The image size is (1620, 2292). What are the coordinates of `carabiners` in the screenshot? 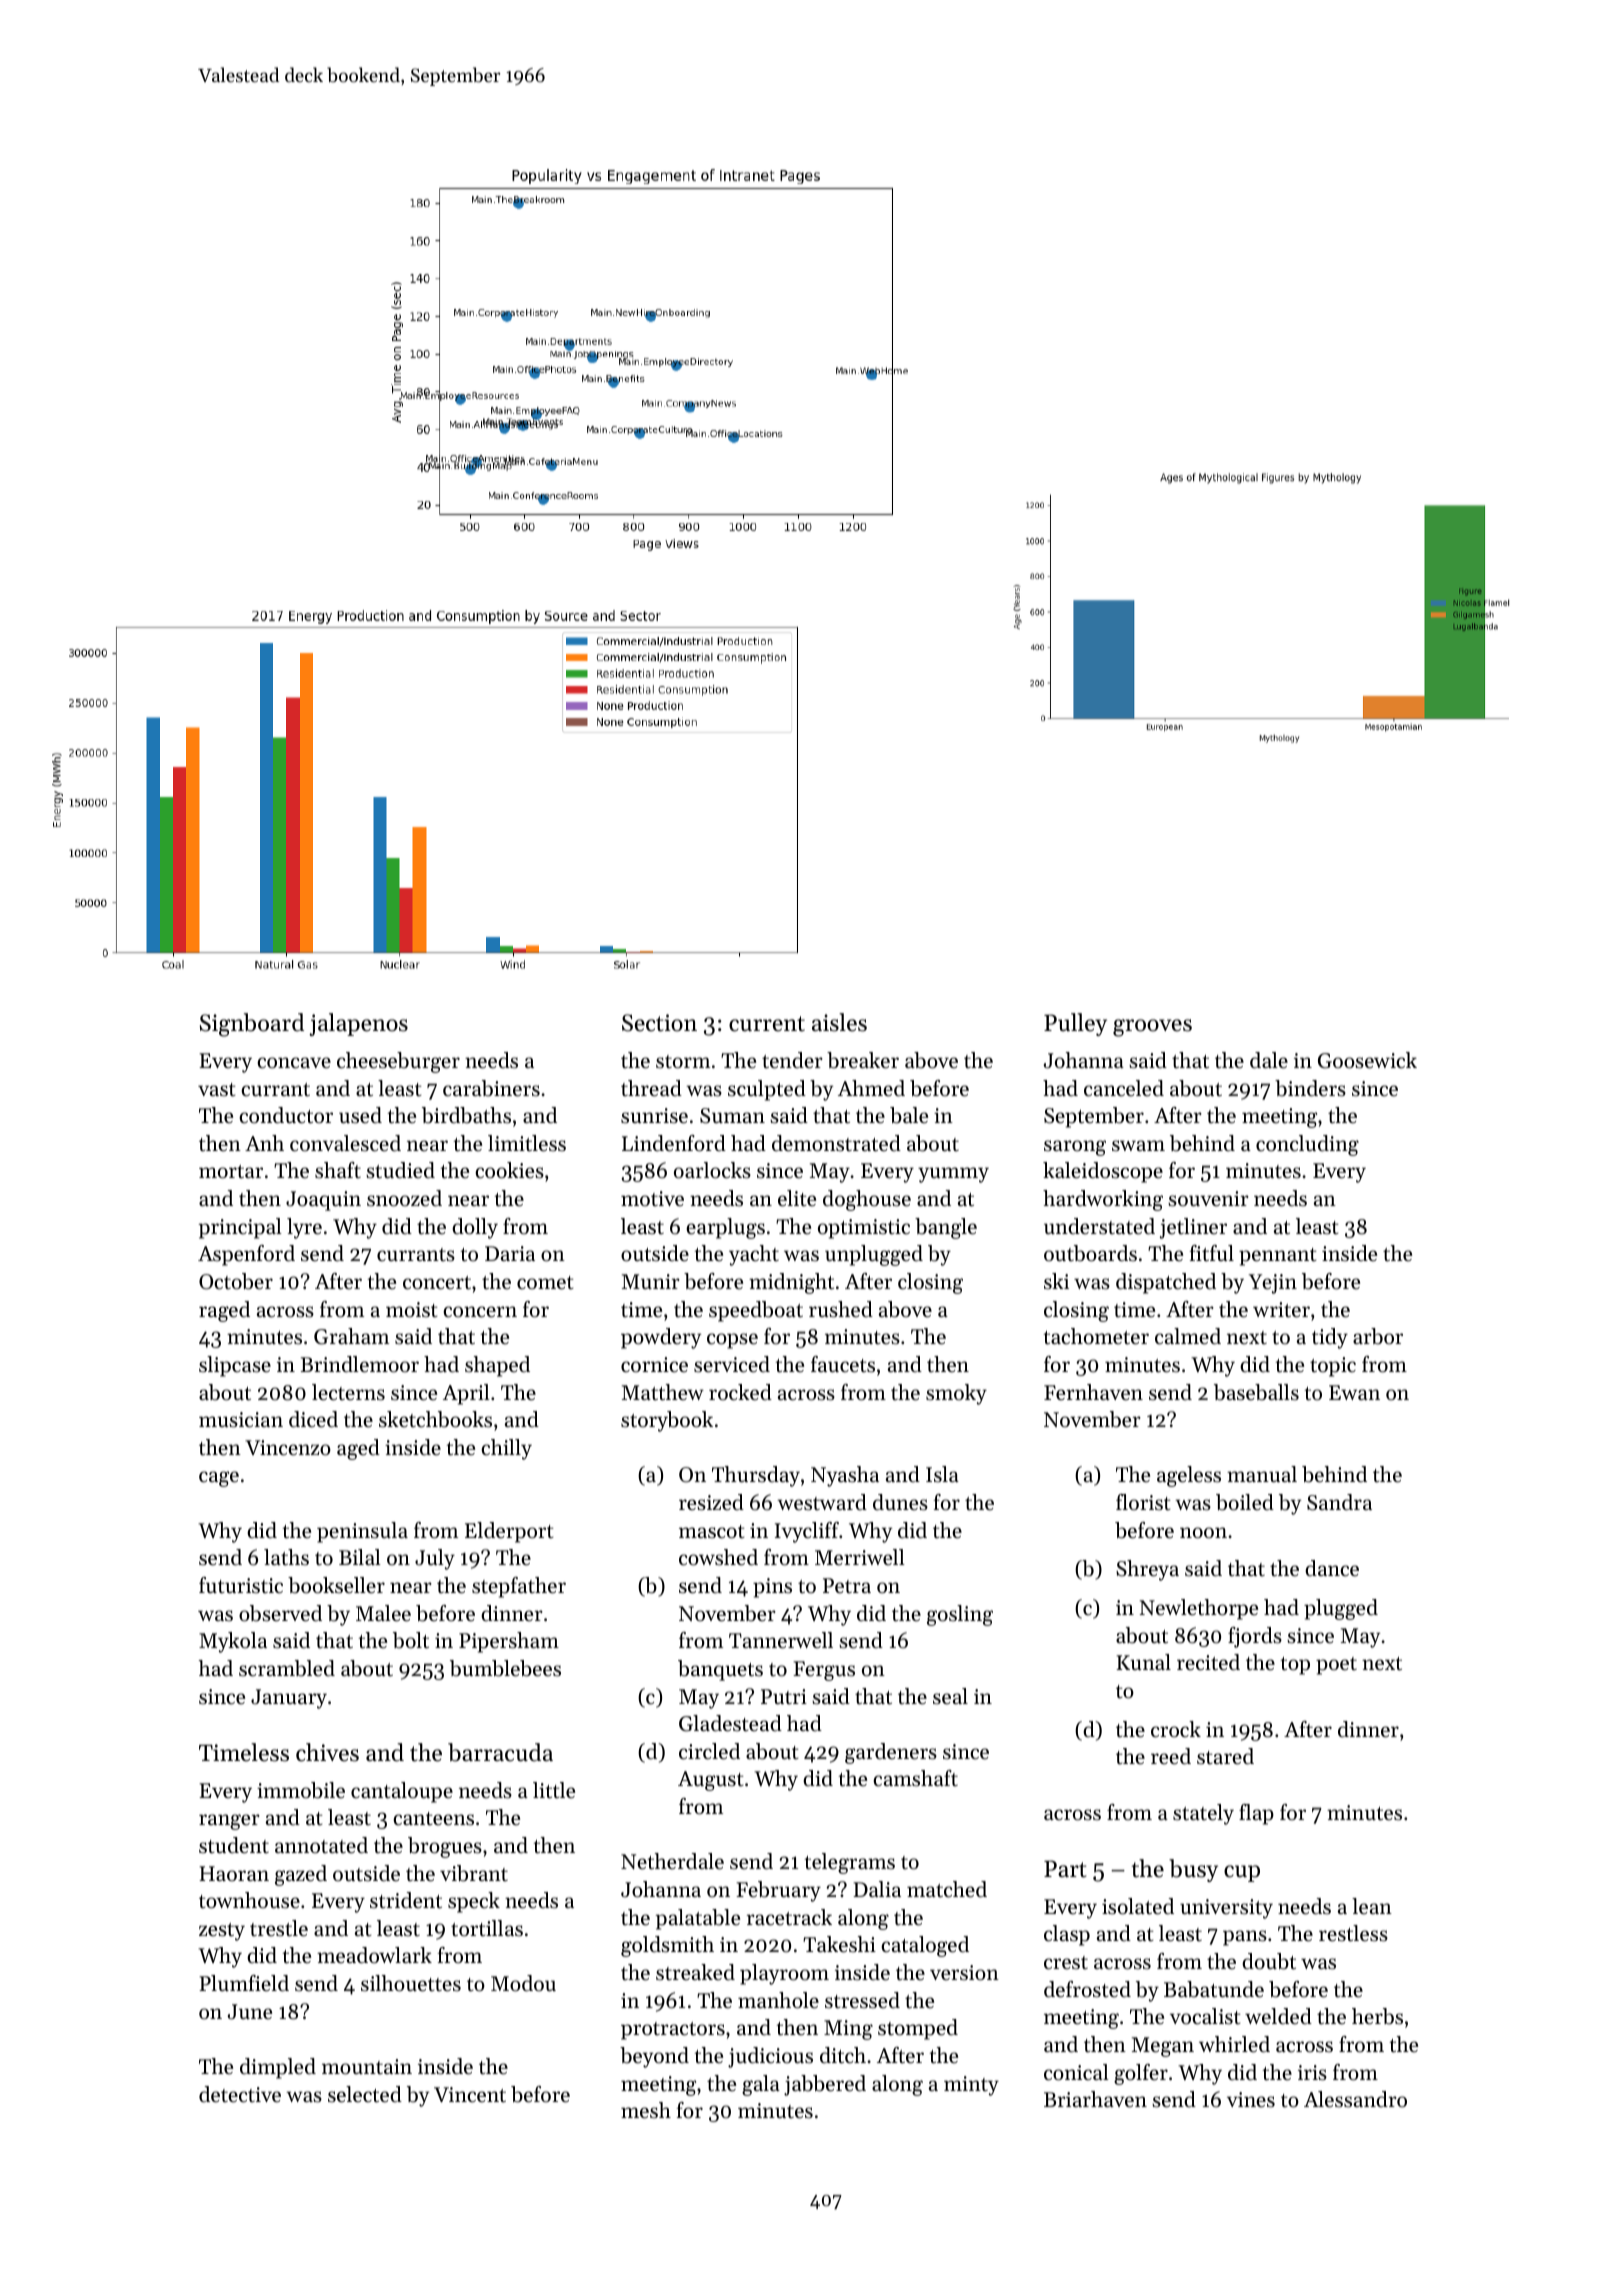 It's located at (491, 1088).
